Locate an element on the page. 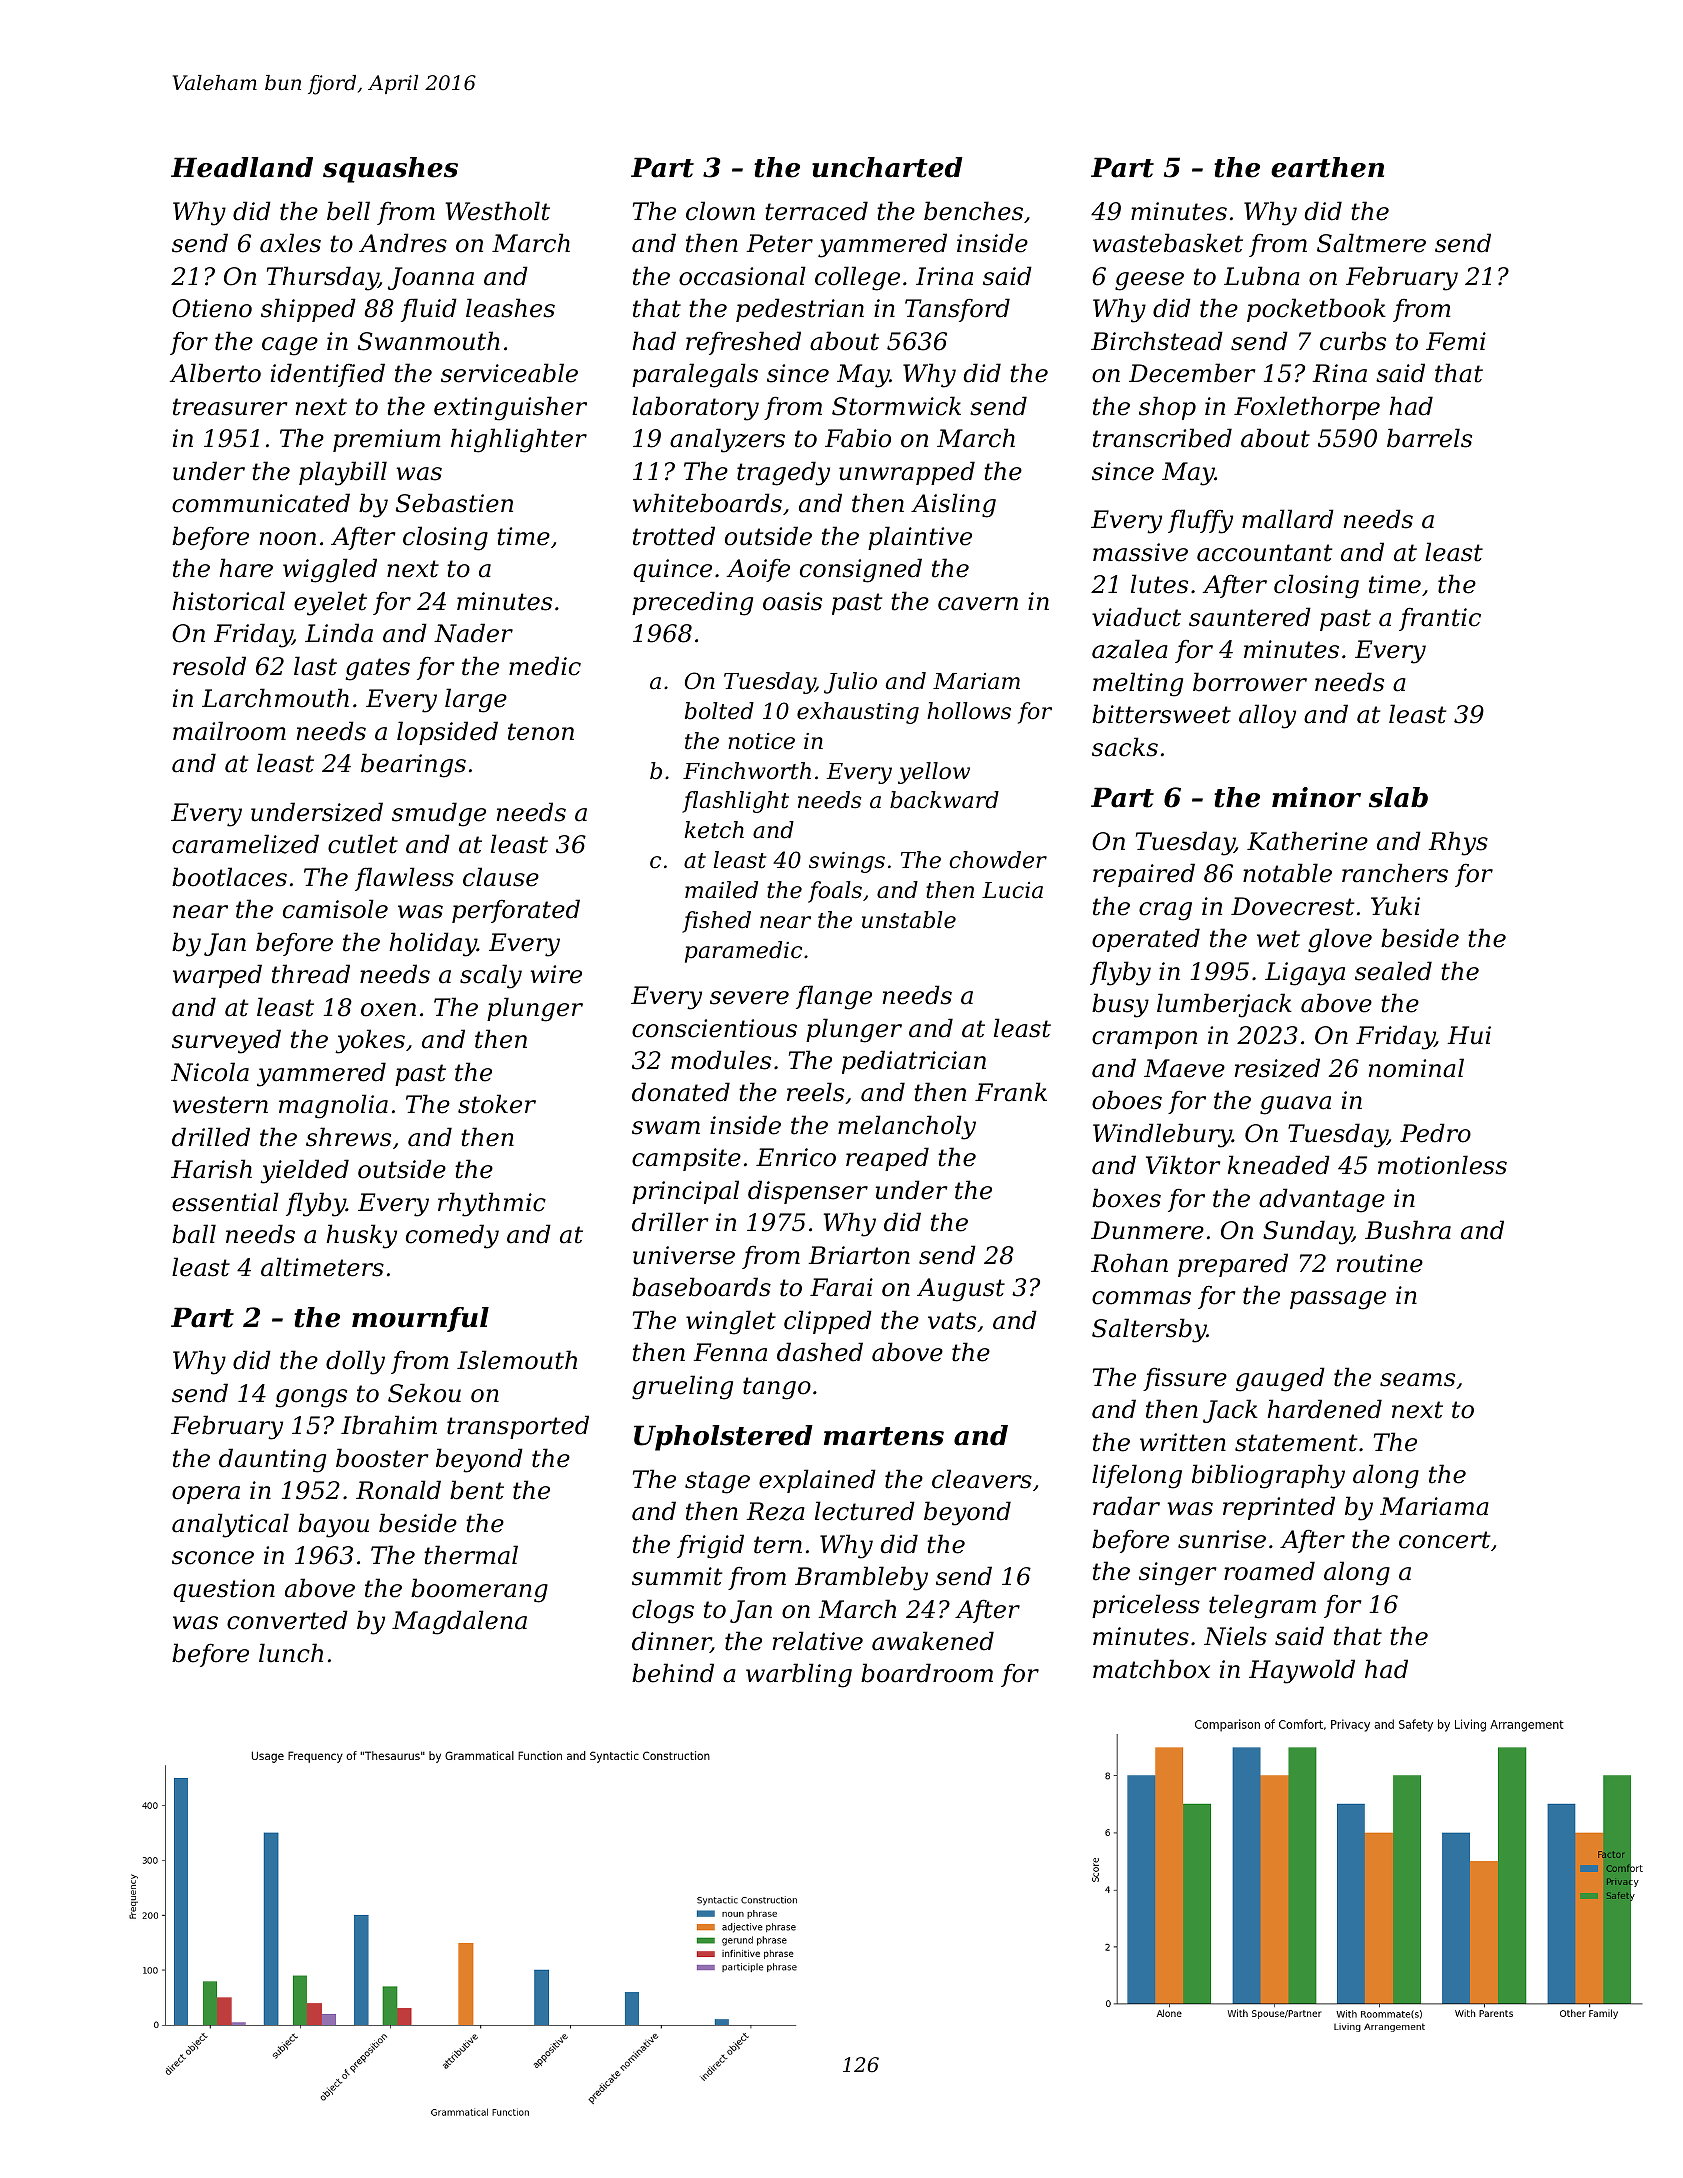  warbling is located at coordinates (799, 1675).
